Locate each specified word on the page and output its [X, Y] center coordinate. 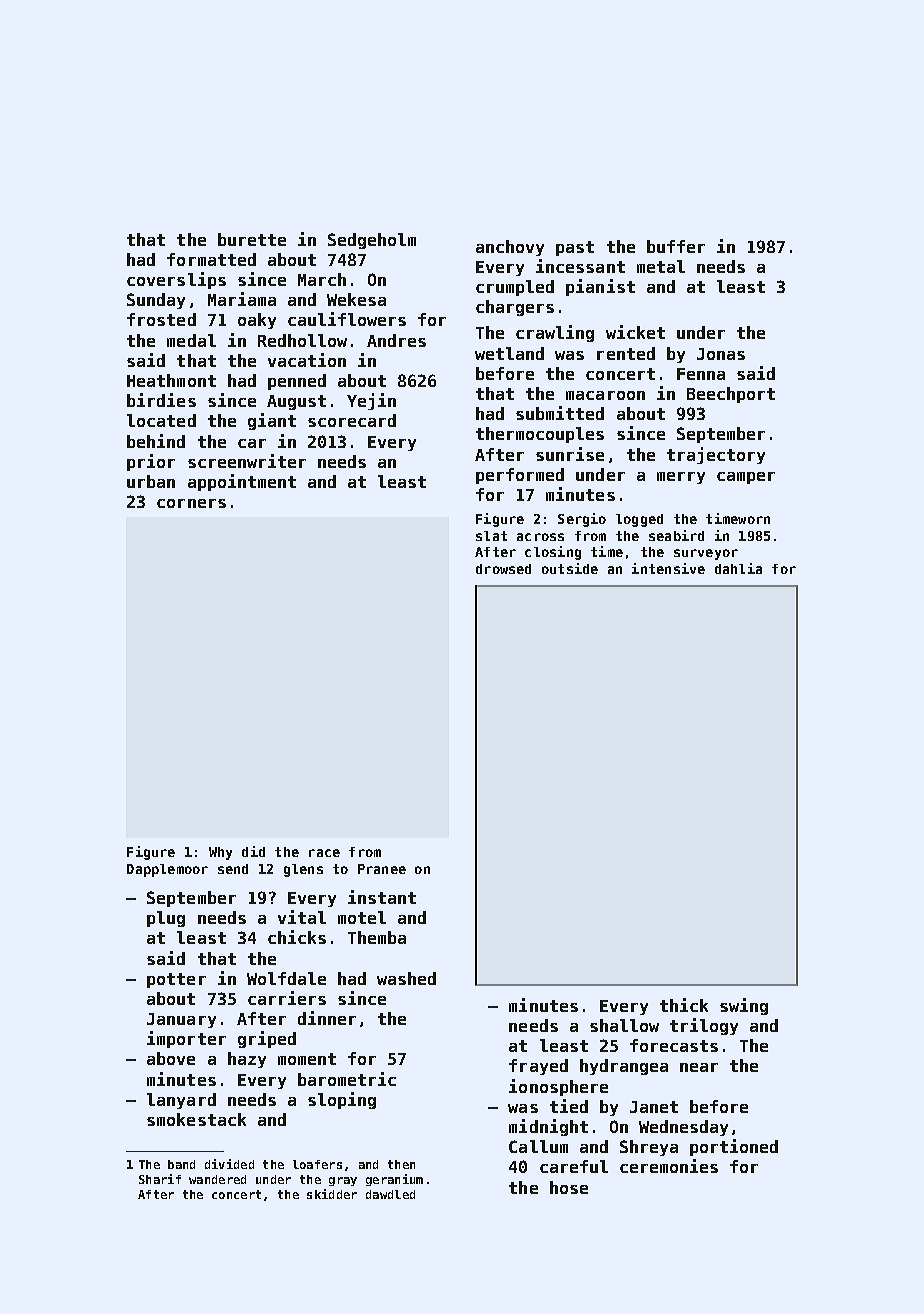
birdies [161, 400]
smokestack [196, 1119]
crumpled [515, 288]
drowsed [503, 569]
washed [406, 978]
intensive [668, 568]
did [253, 851]
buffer [676, 246]
